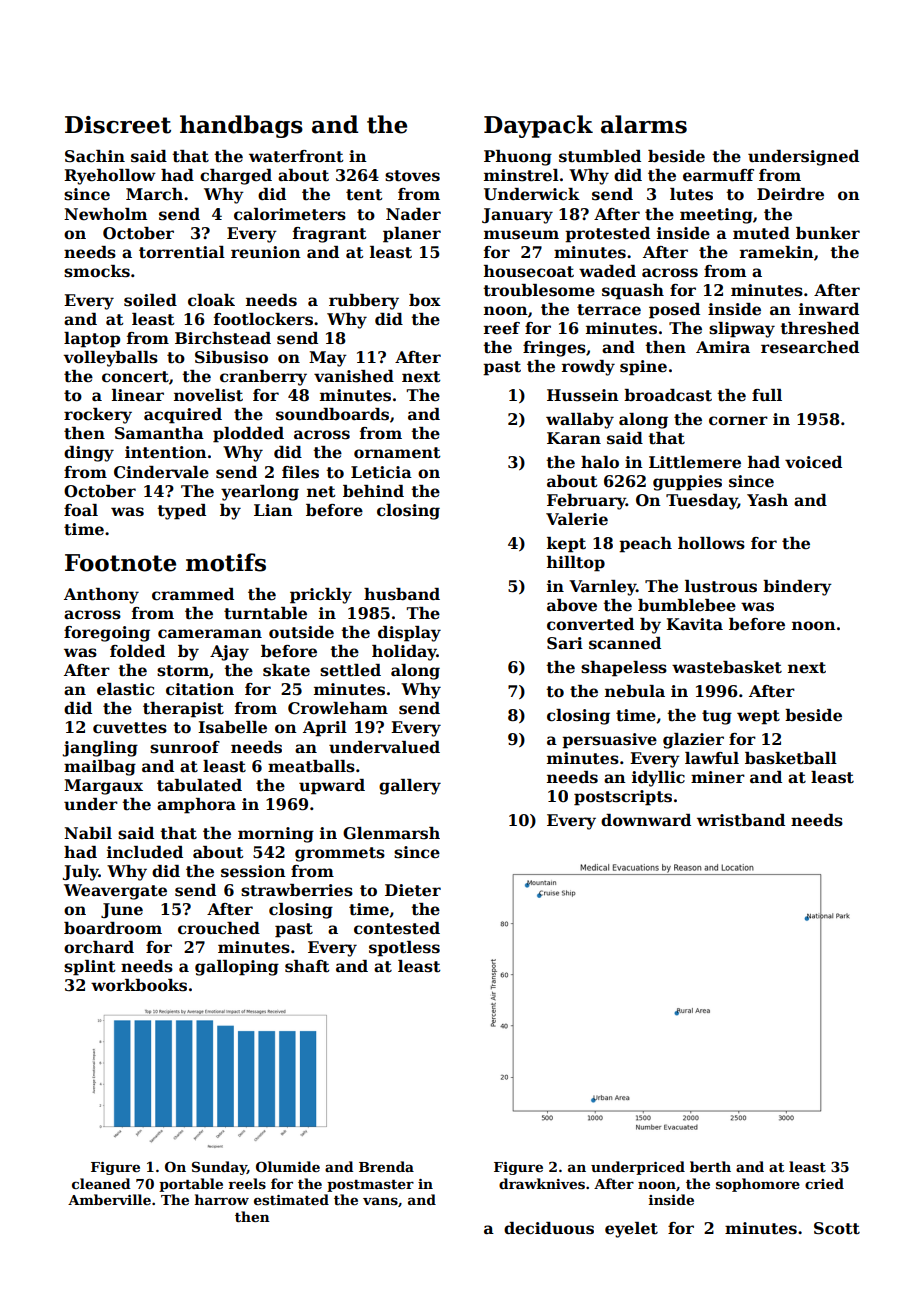 The width and height of the document is (924, 1308). What do you see at coordinates (837, 1228) in the document?
I see `Scott` at bounding box center [837, 1228].
